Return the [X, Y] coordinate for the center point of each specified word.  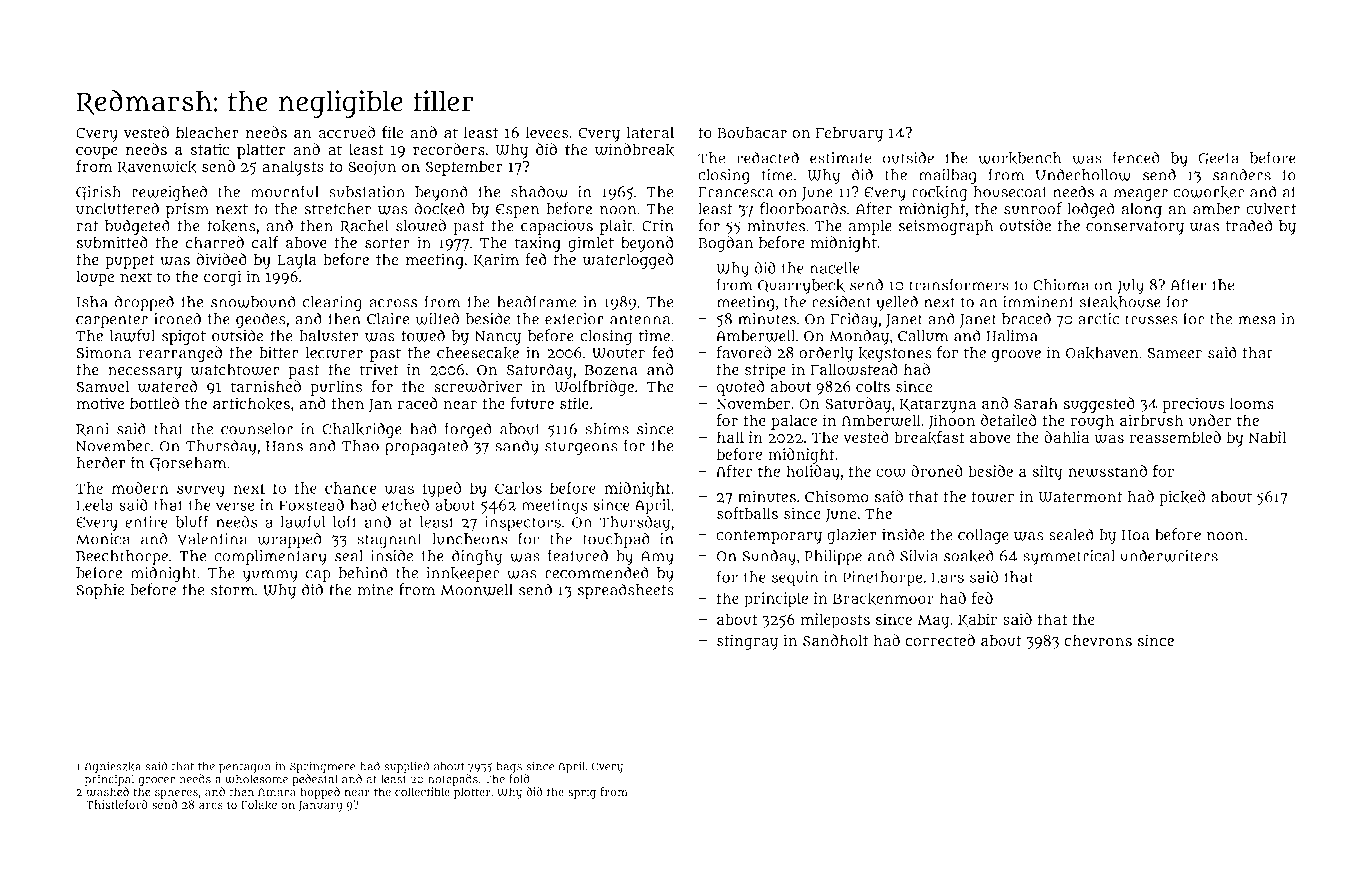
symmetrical [1069, 557]
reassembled [1175, 437]
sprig [582, 793]
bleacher [207, 132]
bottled [154, 403]
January [320, 806]
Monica [103, 539]
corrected [940, 640]
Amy [657, 558]
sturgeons [581, 448]
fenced [1136, 157]
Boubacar [752, 132]
